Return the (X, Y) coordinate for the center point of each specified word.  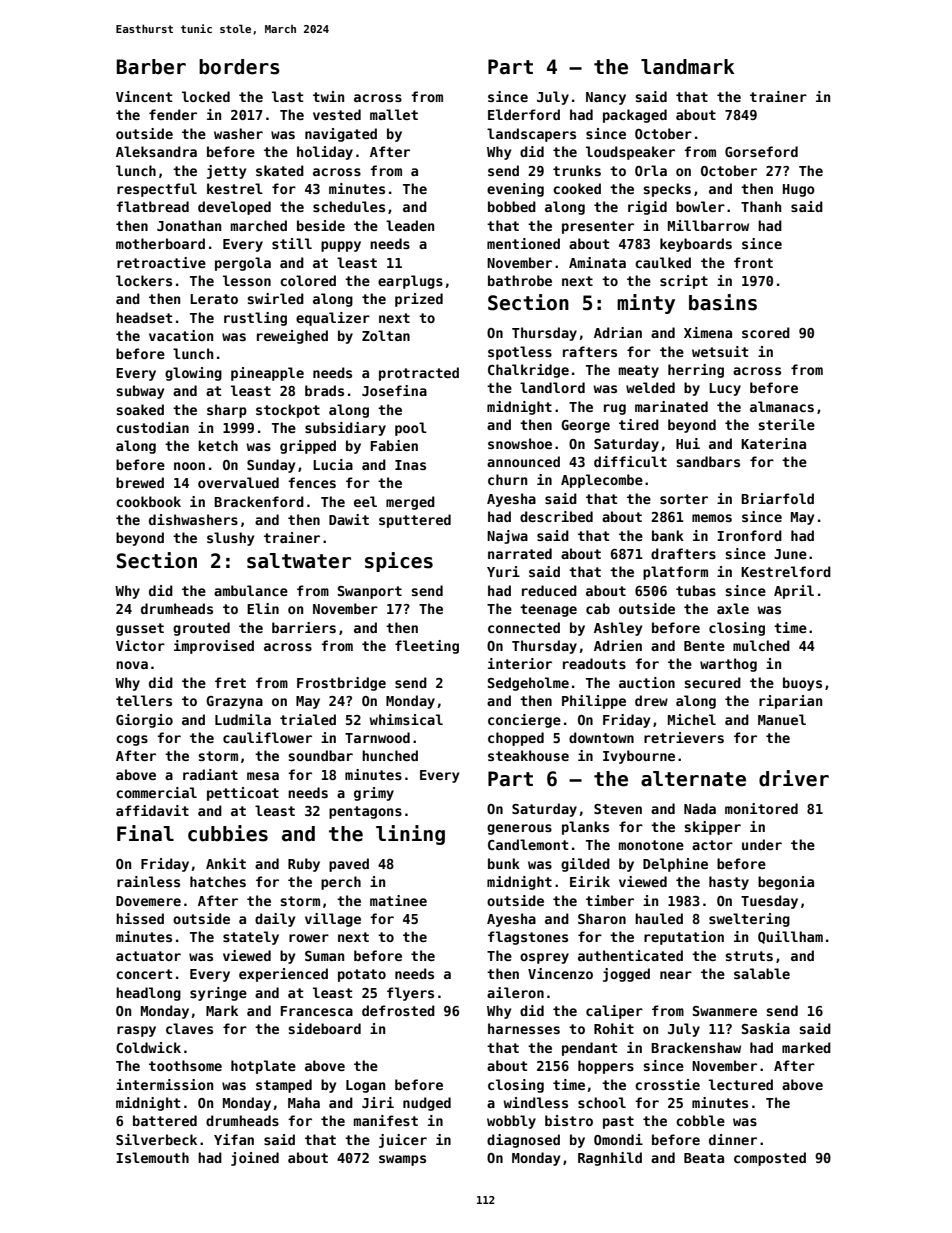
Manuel (782, 719)
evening (515, 190)
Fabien (394, 445)
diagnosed (523, 1141)
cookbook (148, 501)
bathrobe (520, 280)
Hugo (799, 190)
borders (239, 67)
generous (519, 829)
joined (255, 1159)
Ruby (304, 865)
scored (766, 332)
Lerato (214, 299)
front (753, 262)
